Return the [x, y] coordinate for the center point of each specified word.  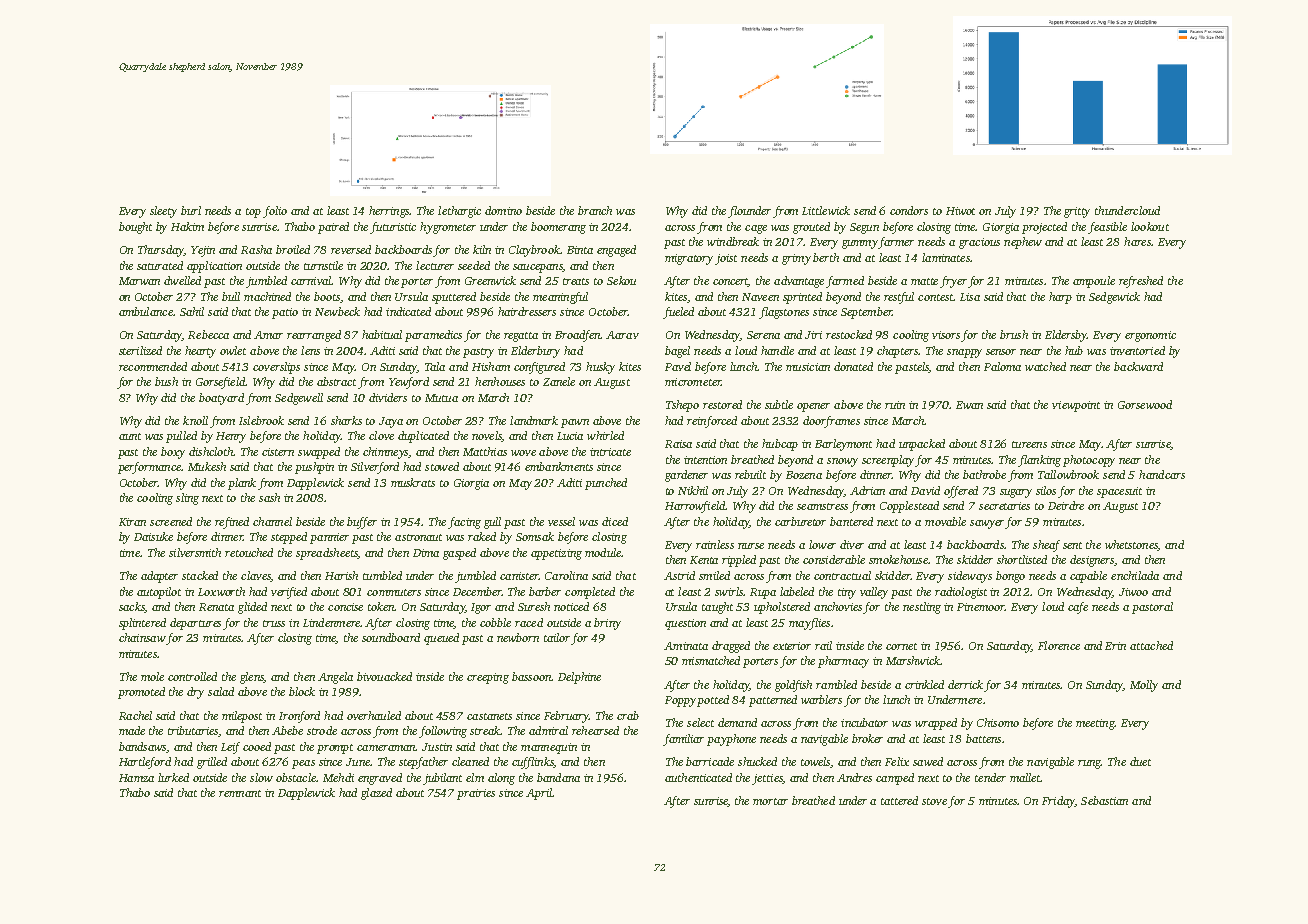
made [132, 730]
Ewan [969, 405]
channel [272, 521]
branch [595, 210]
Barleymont [843, 445]
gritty [1077, 212]
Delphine [579, 678]
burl [191, 210]
